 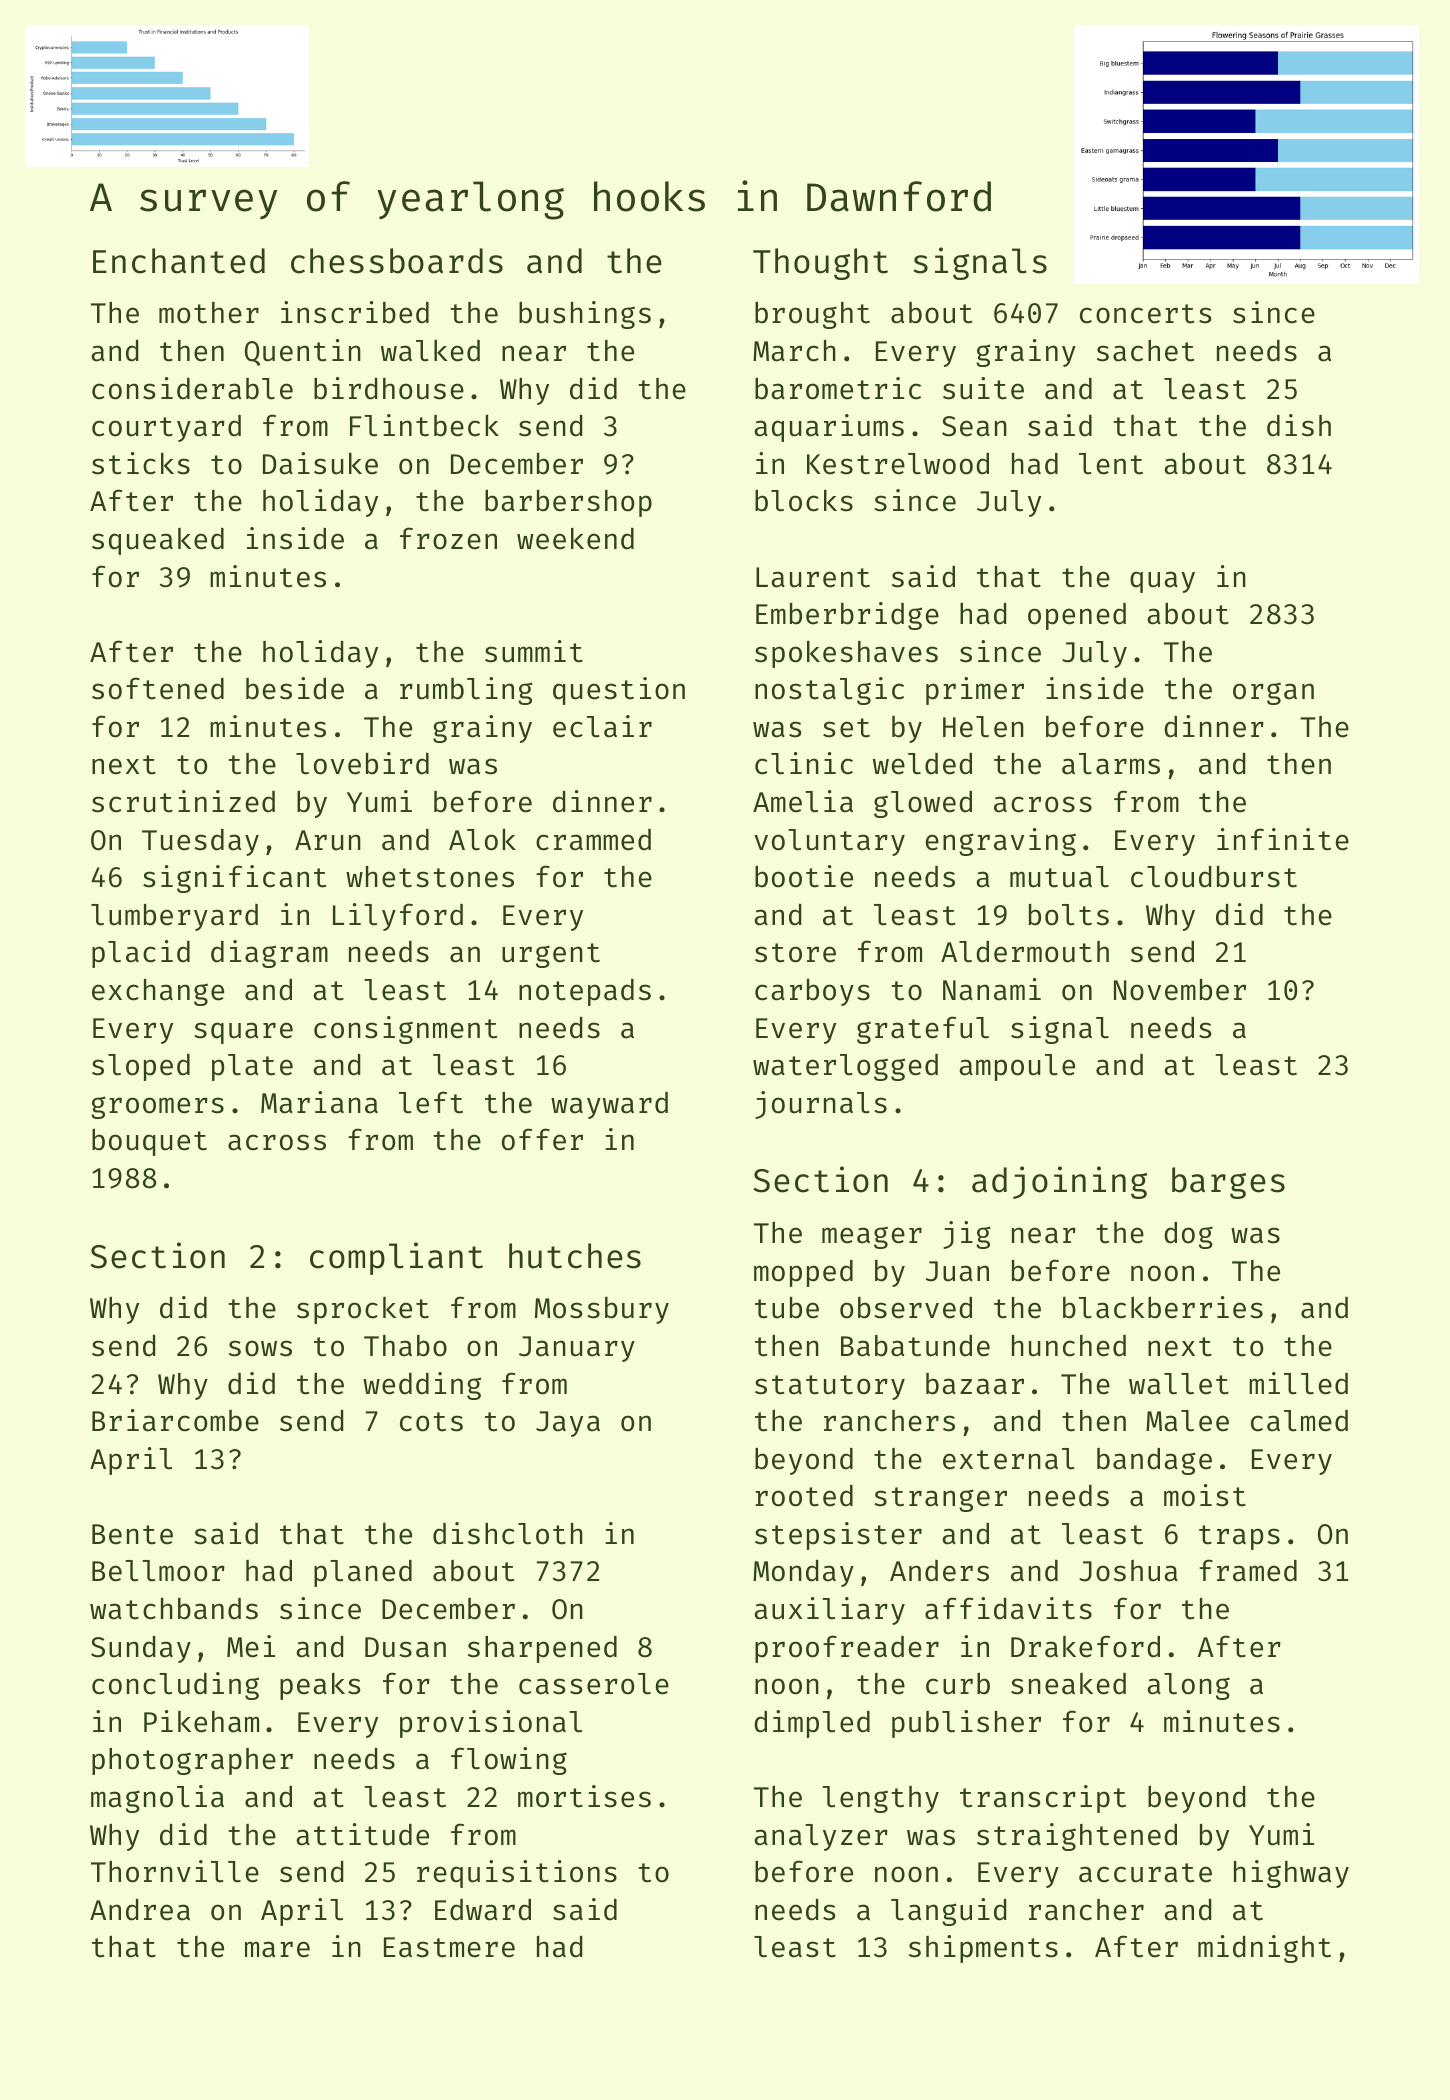 What do you see at coordinates (1273, 693) in the document?
I see `organ` at bounding box center [1273, 693].
